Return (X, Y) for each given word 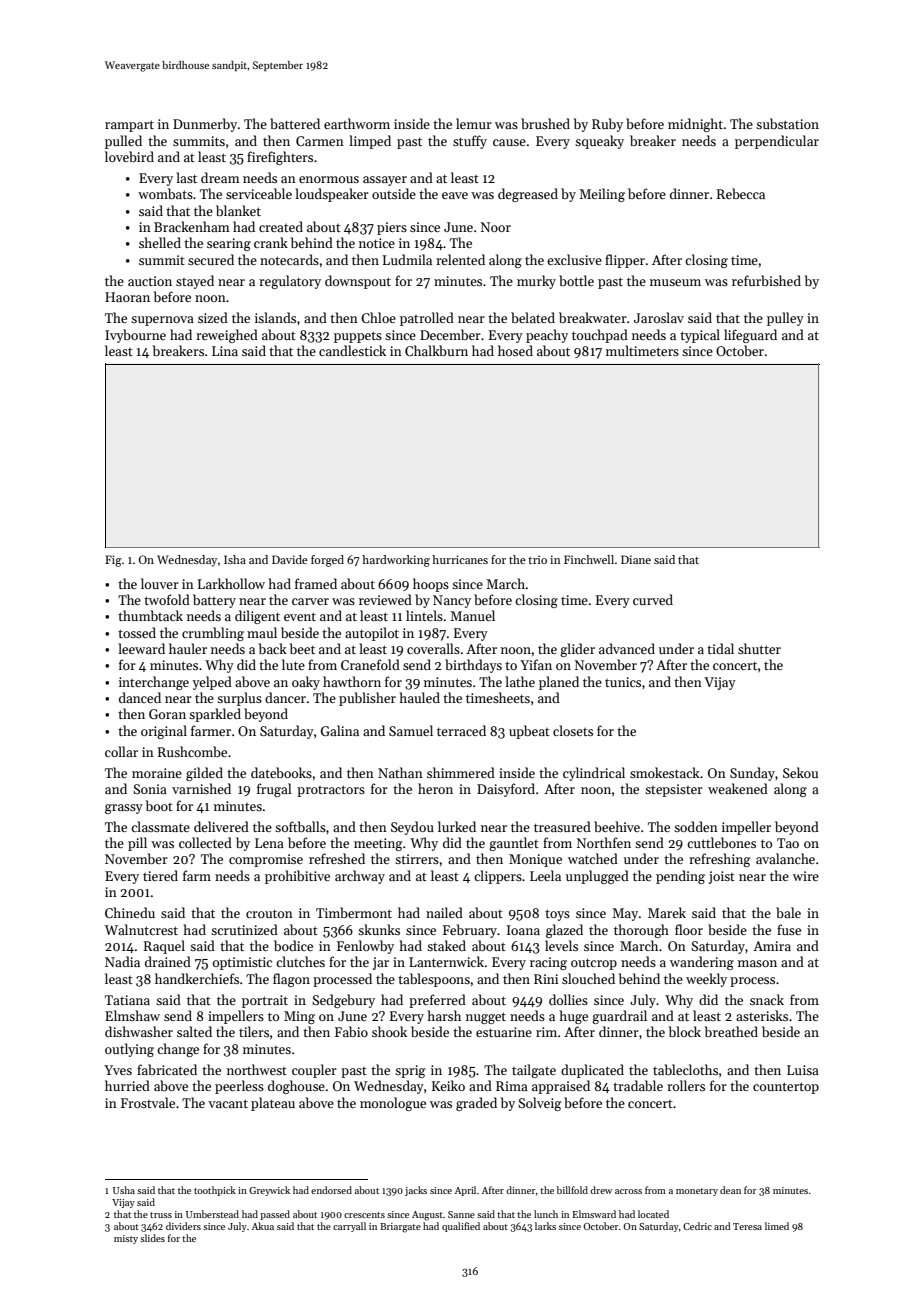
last (186, 177)
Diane (636, 559)
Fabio (351, 1031)
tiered (160, 875)
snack (767, 999)
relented (460, 259)
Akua (263, 1226)
